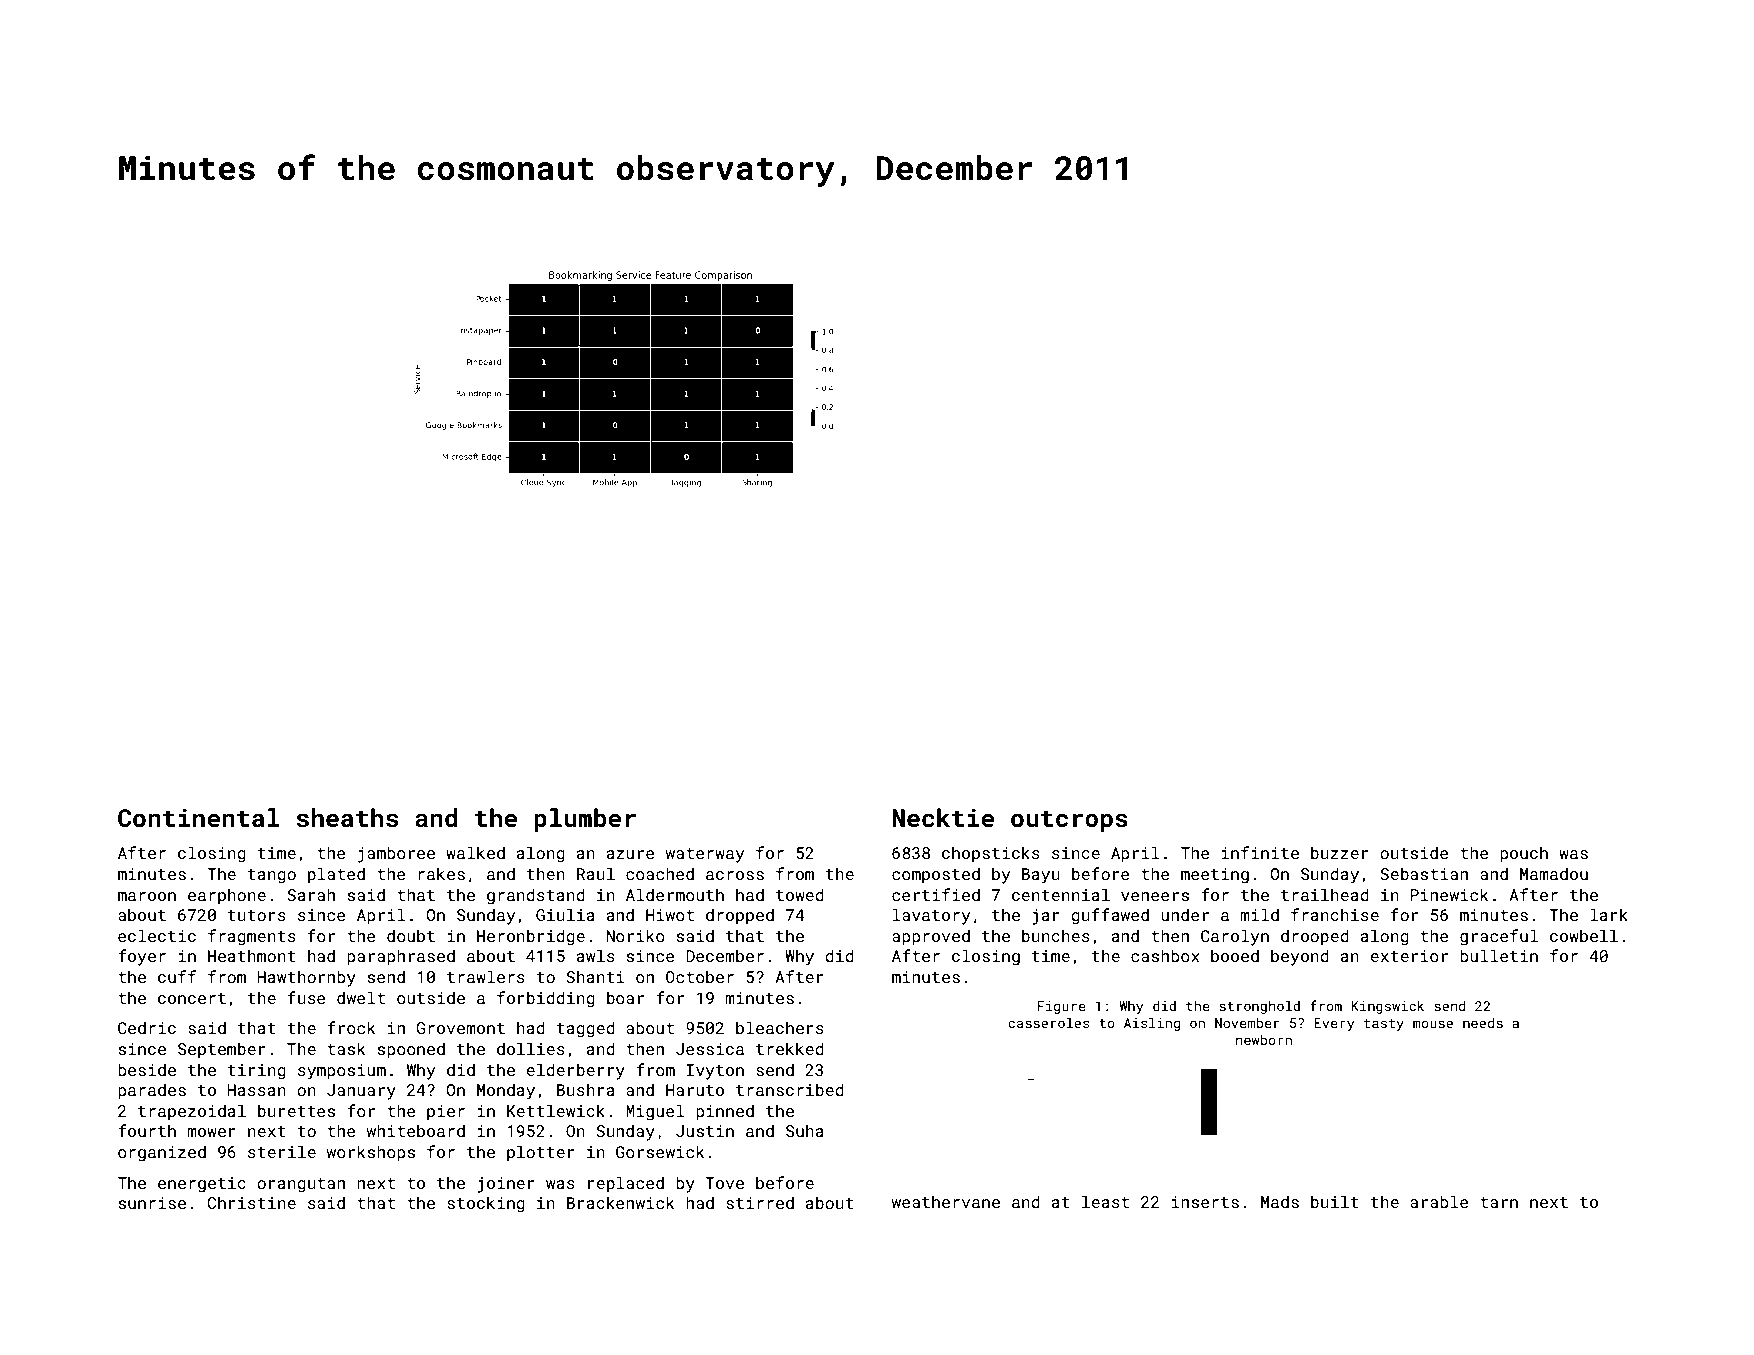  What do you see at coordinates (1048, 1022) in the screenshot?
I see `casseroles` at bounding box center [1048, 1022].
